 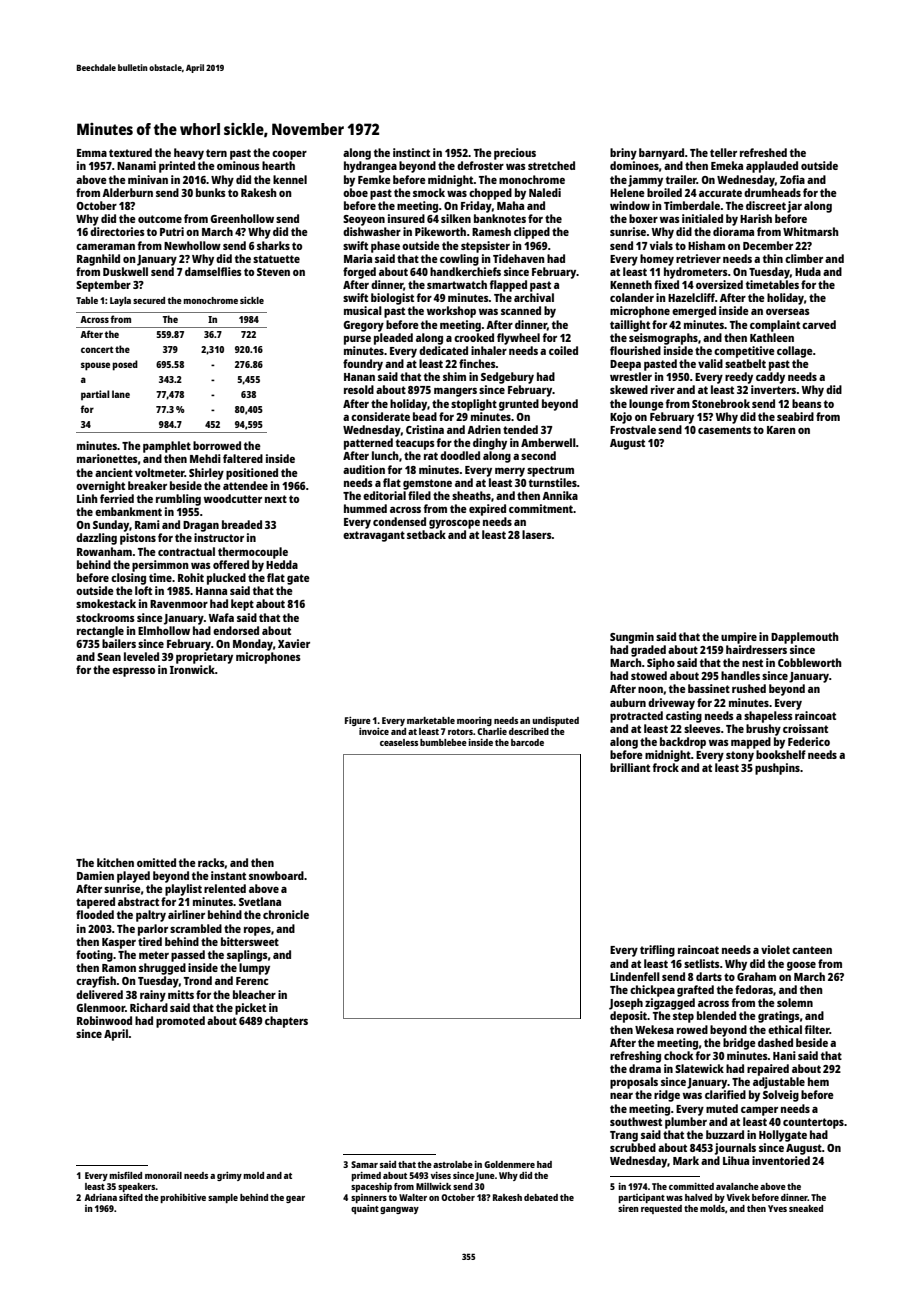 What do you see at coordinates (183, 1198) in the image?
I see `prohibitive` at bounding box center [183, 1198].
